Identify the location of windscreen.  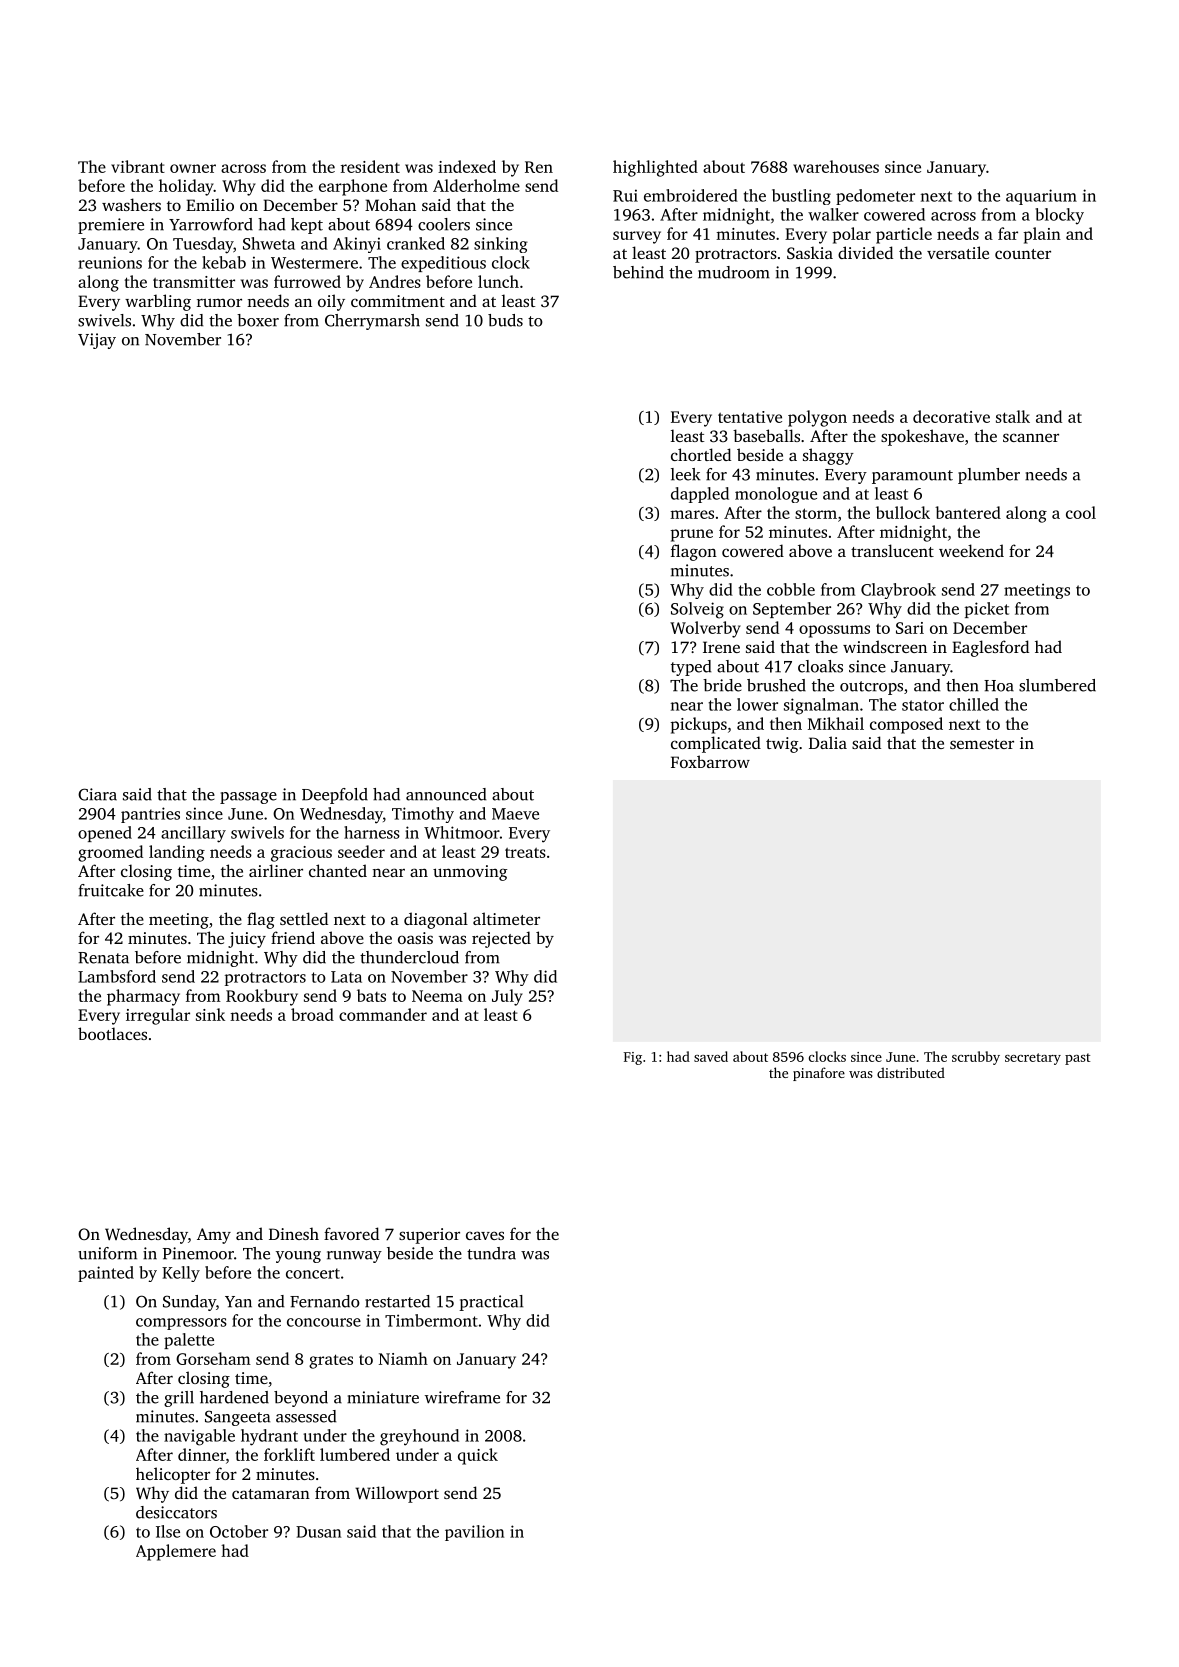
(885, 646).
